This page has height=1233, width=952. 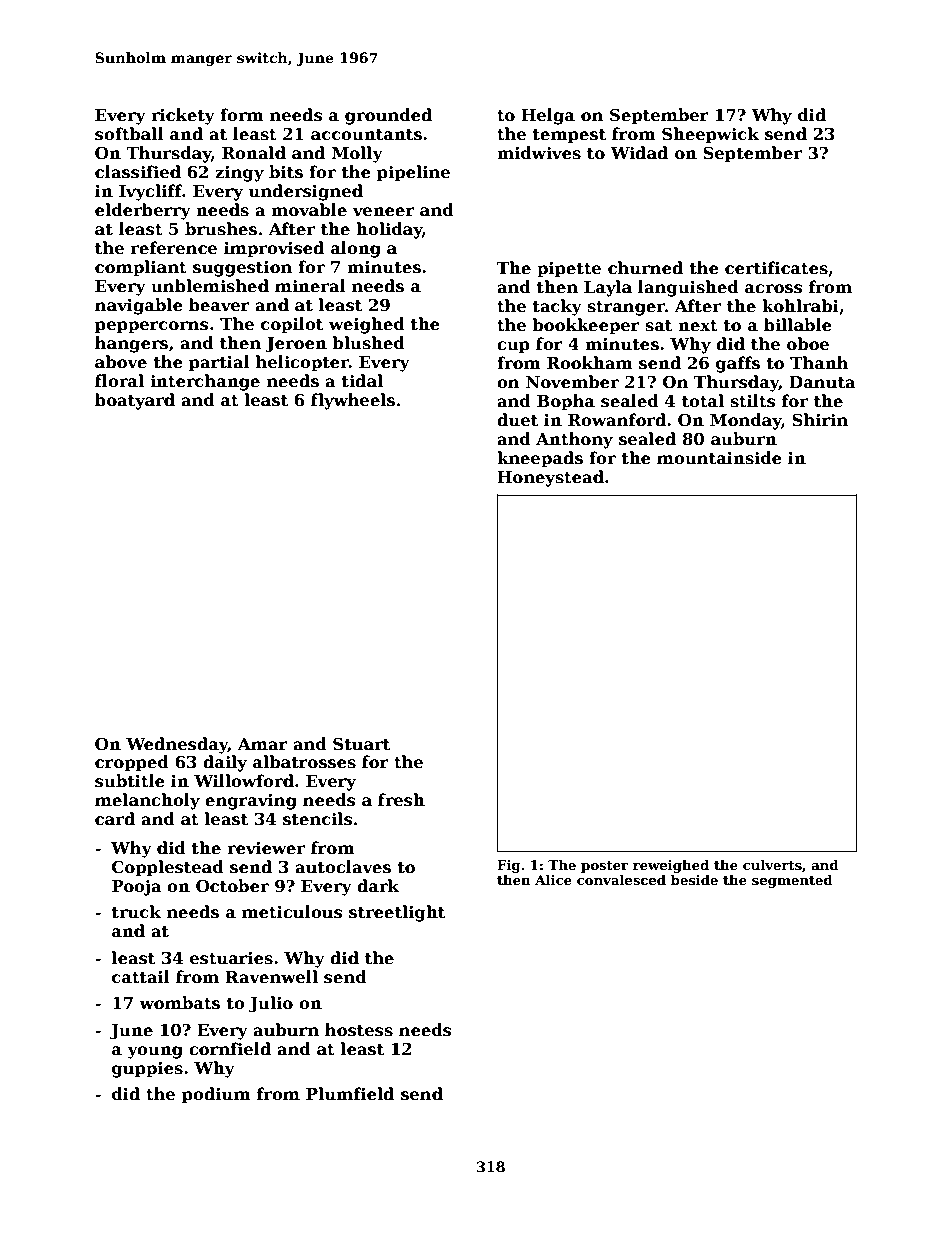 I want to click on culverts, so click(x=772, y=865).
